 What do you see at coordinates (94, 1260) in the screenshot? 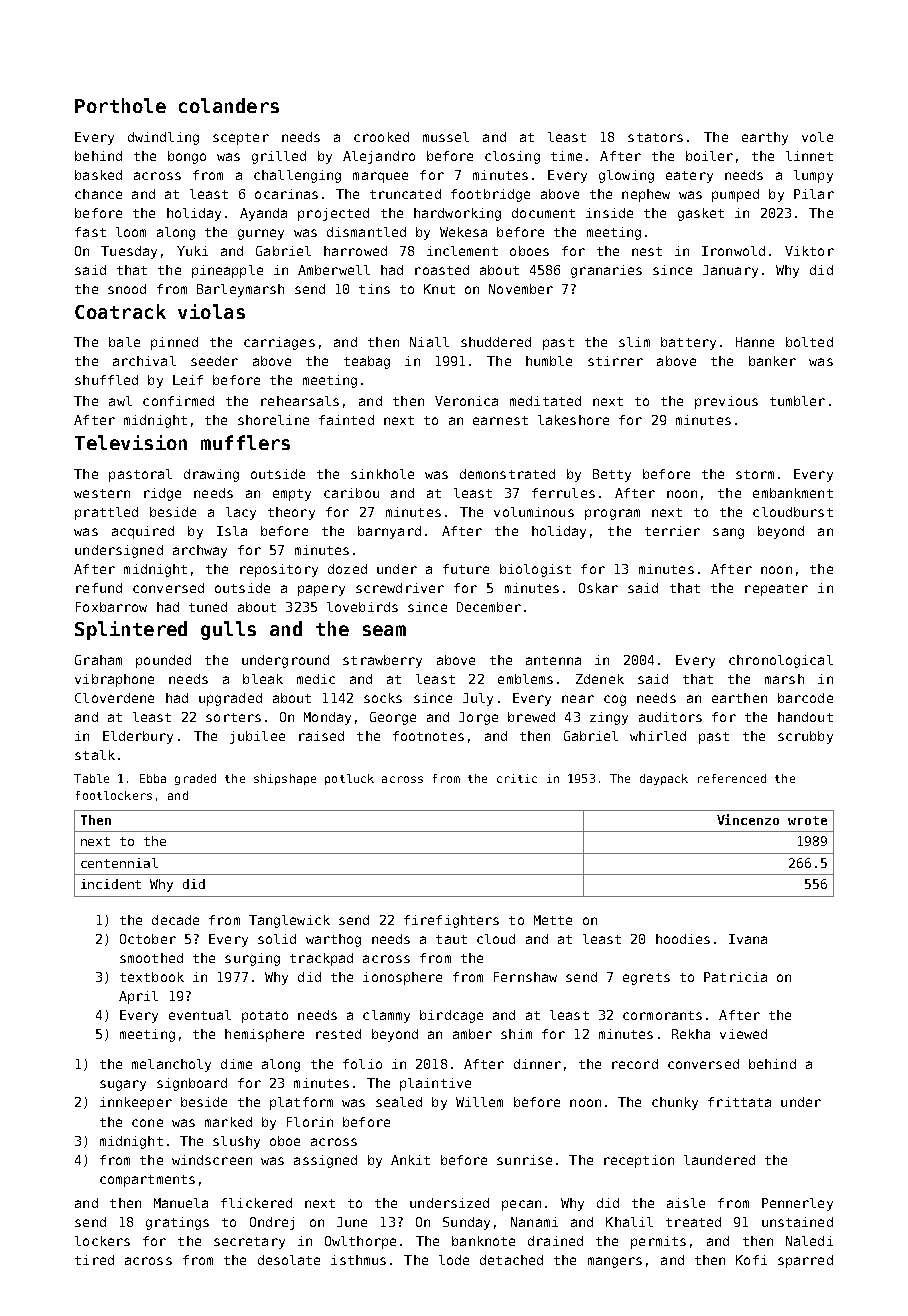
I see `tired` at bounding box center [94, 1260].
